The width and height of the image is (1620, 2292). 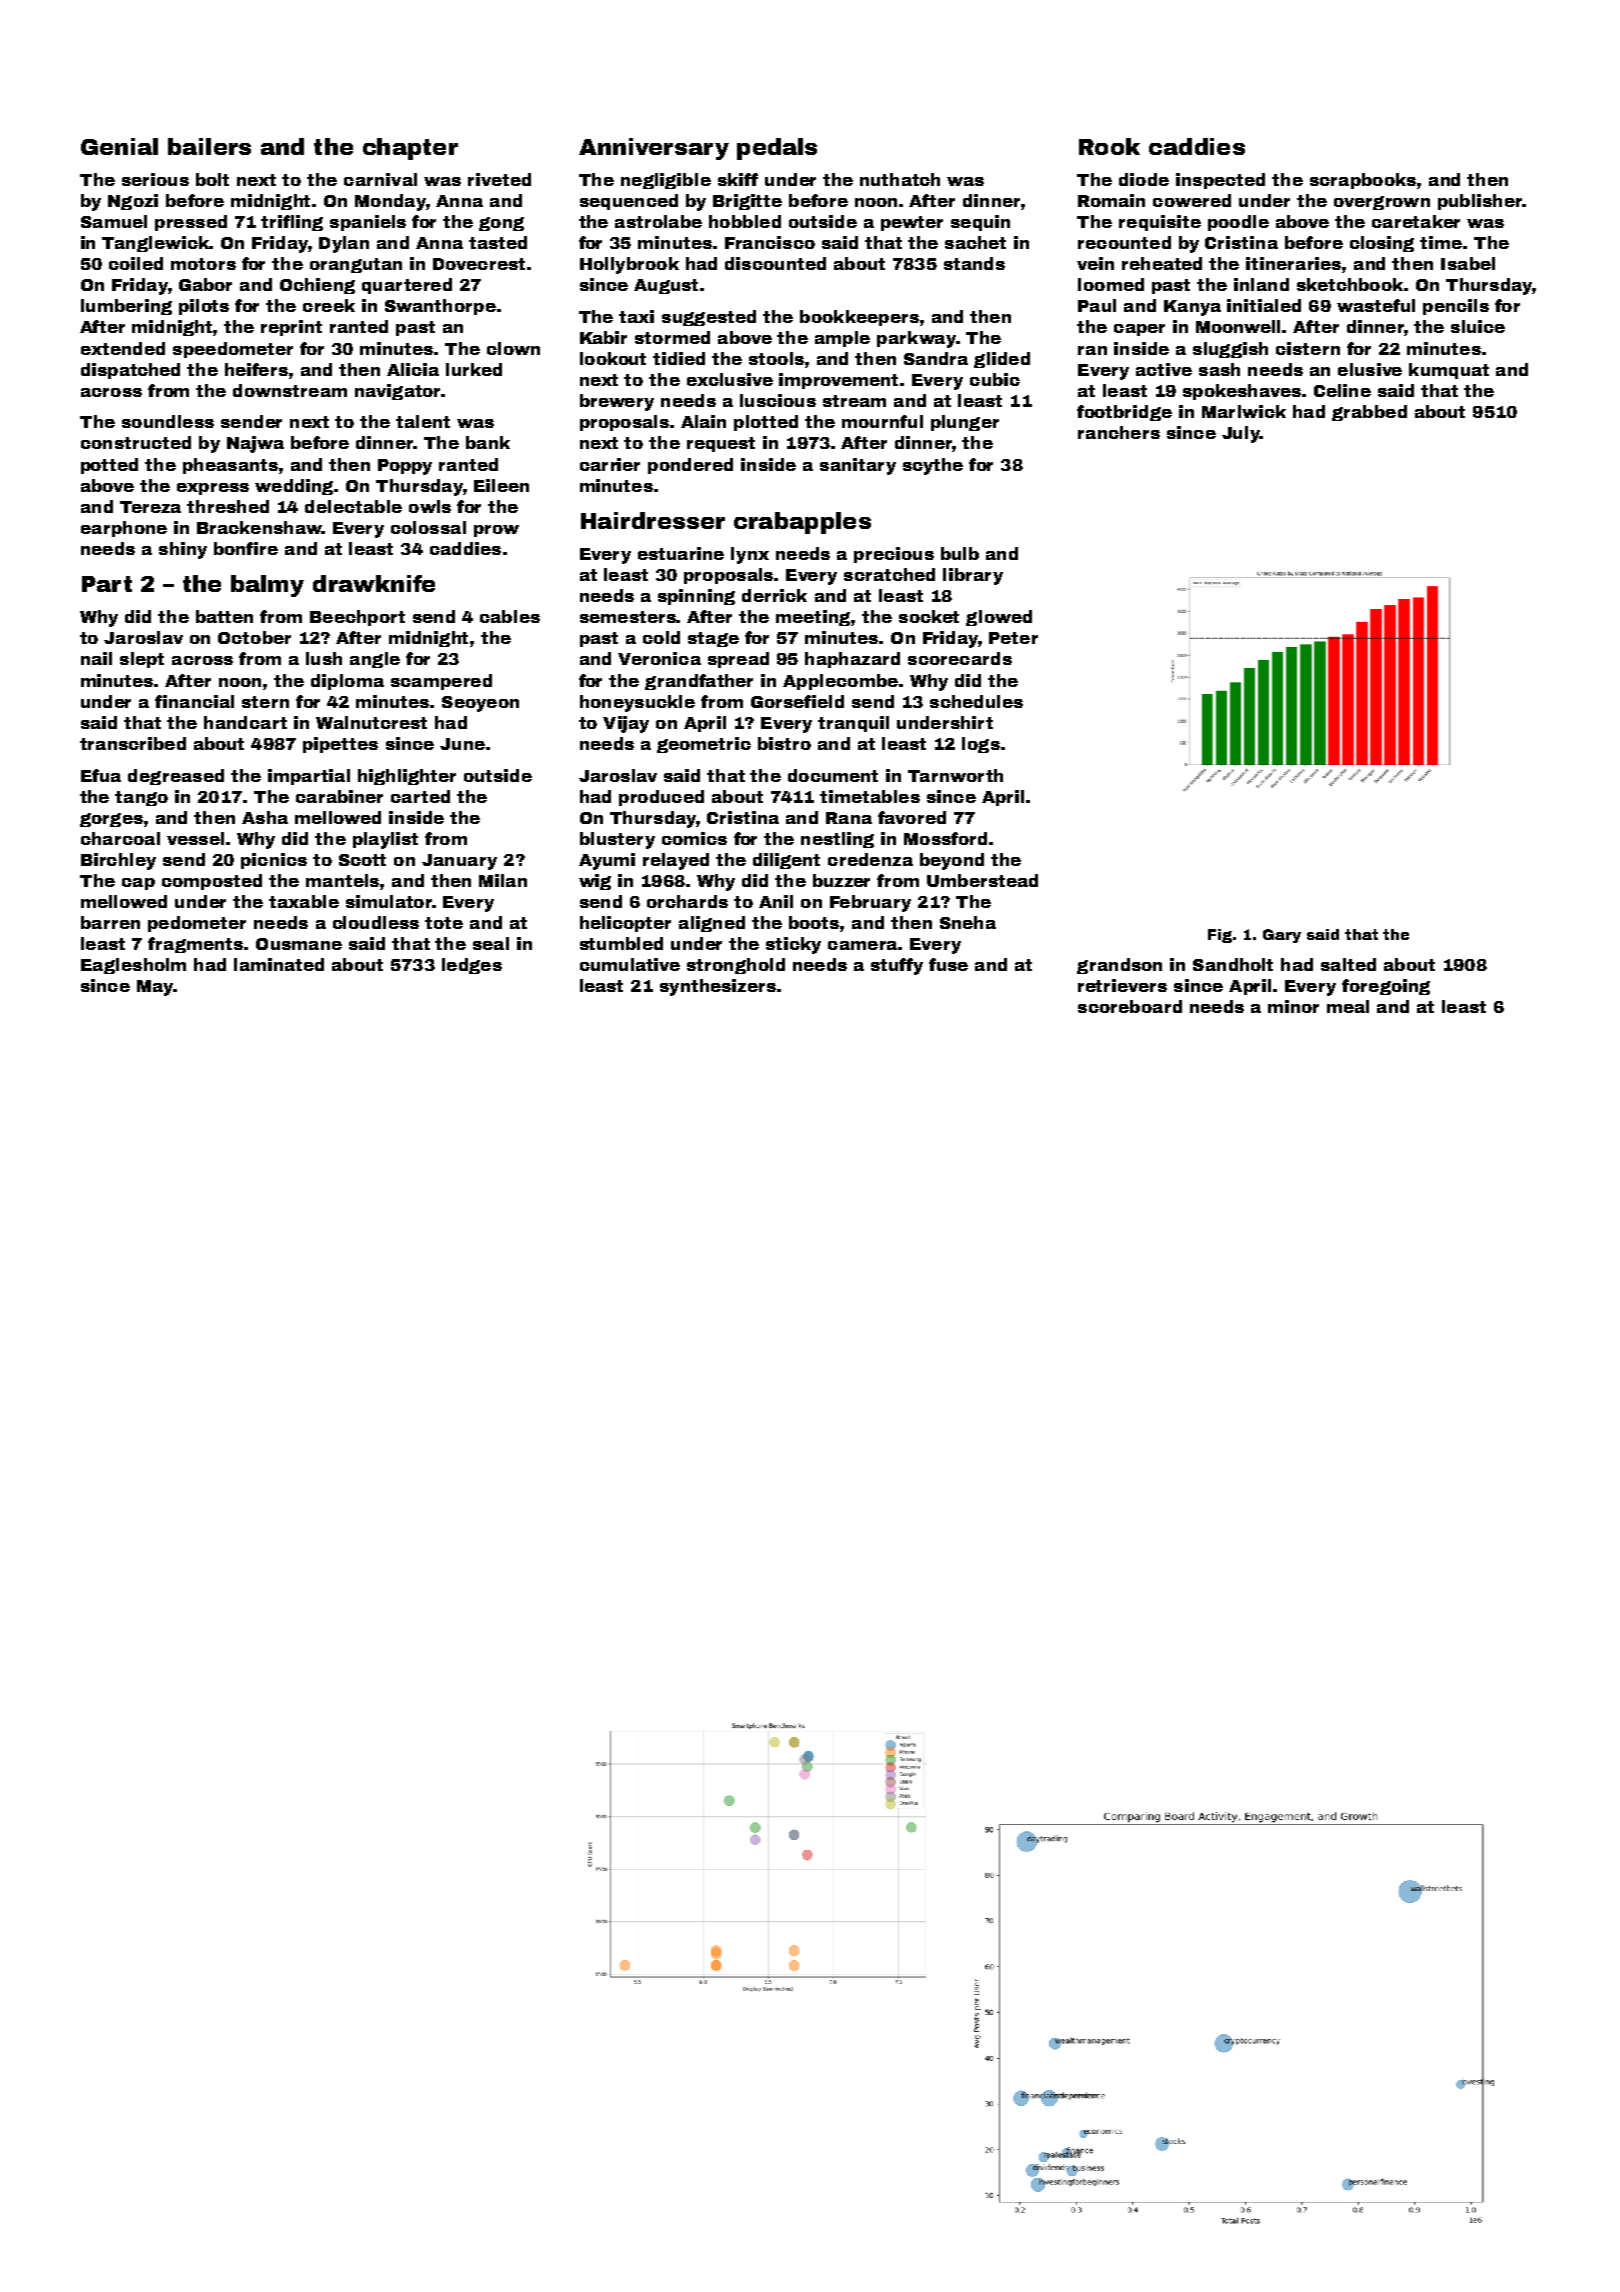 What do you see at coordinates (982, 880) in the image?
I see `Umberstead` at bounding box center [982, 880].
